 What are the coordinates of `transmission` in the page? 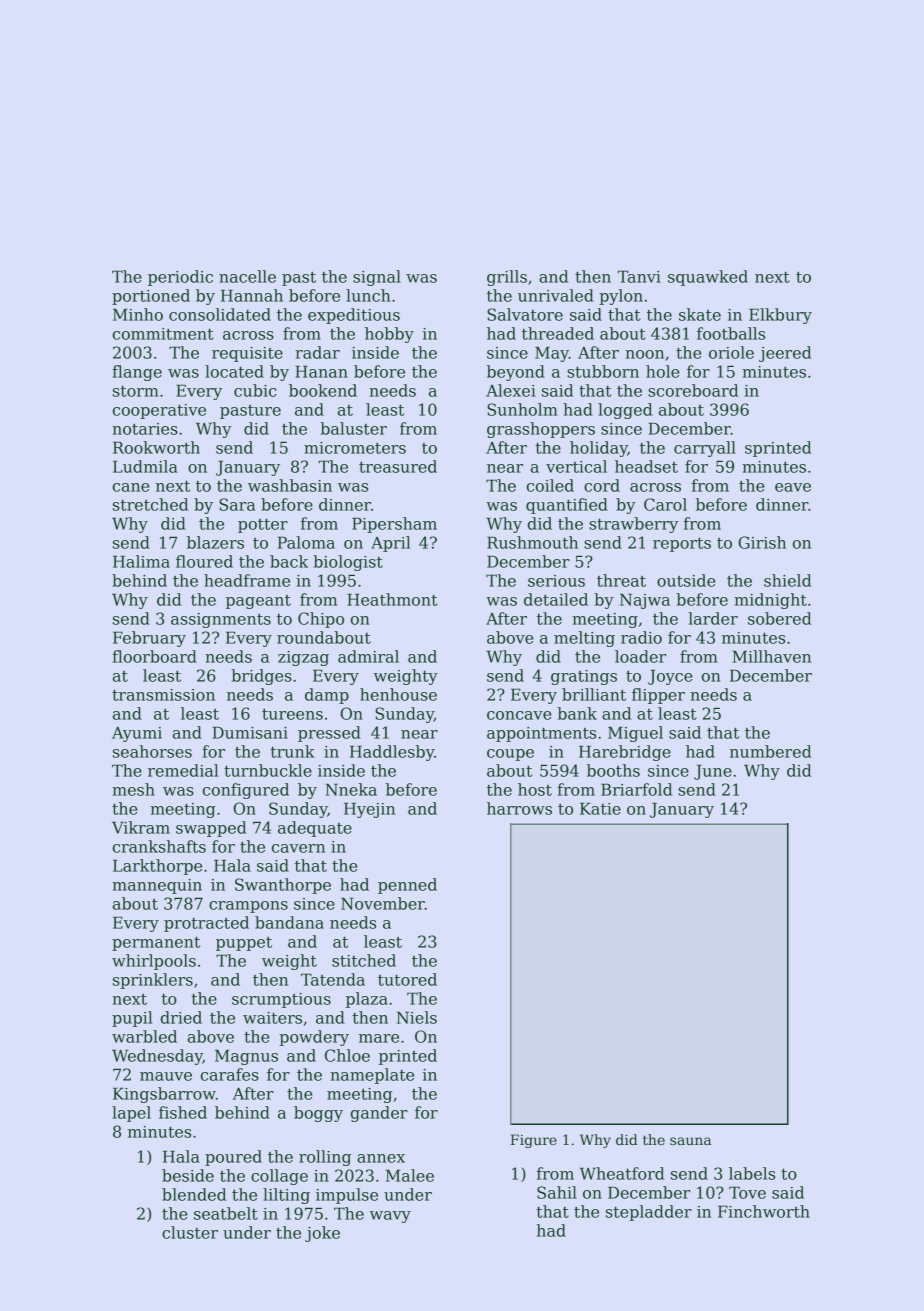 It's located at (163, 695).
